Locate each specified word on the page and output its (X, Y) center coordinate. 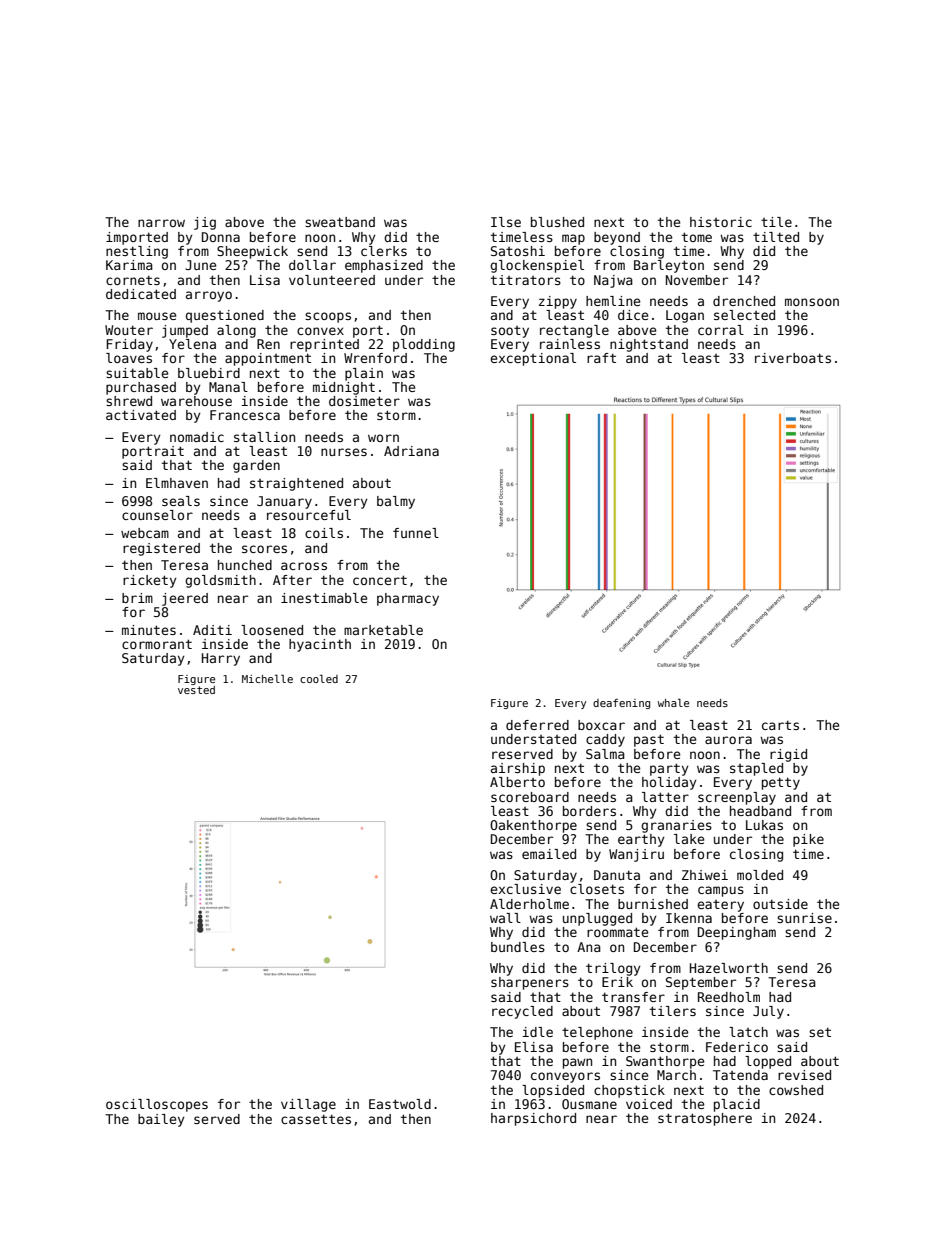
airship (518, 769)
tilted (776, 237)
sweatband (340, 222)
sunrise (804, 918)
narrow (161, 223)
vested (196, 690)
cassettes (316, 1119)
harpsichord (533, 1119)
